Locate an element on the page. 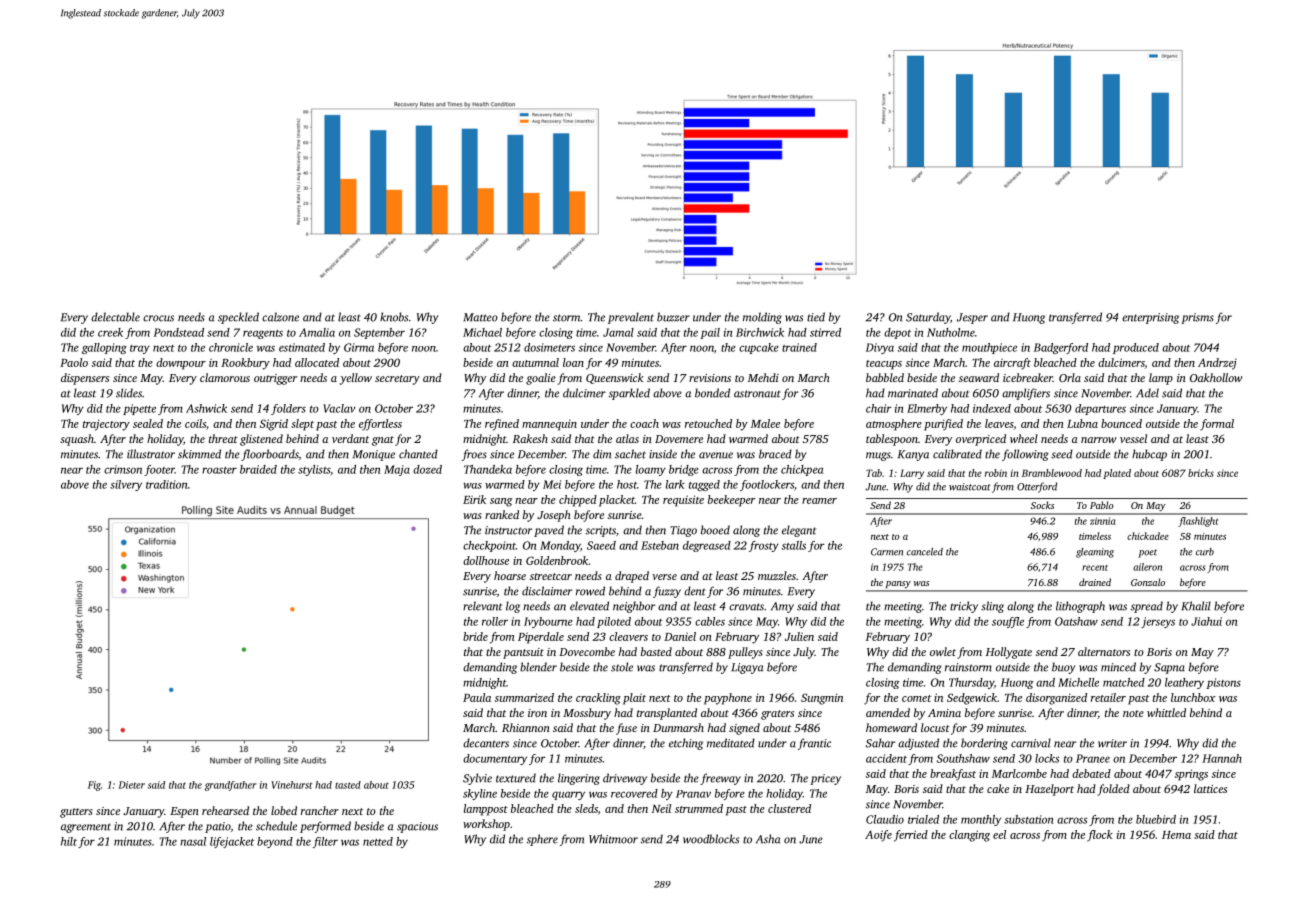 Image resolution: width=1308 pixels, height=924 pixels. hilt is located at coordinates (69, 841).
